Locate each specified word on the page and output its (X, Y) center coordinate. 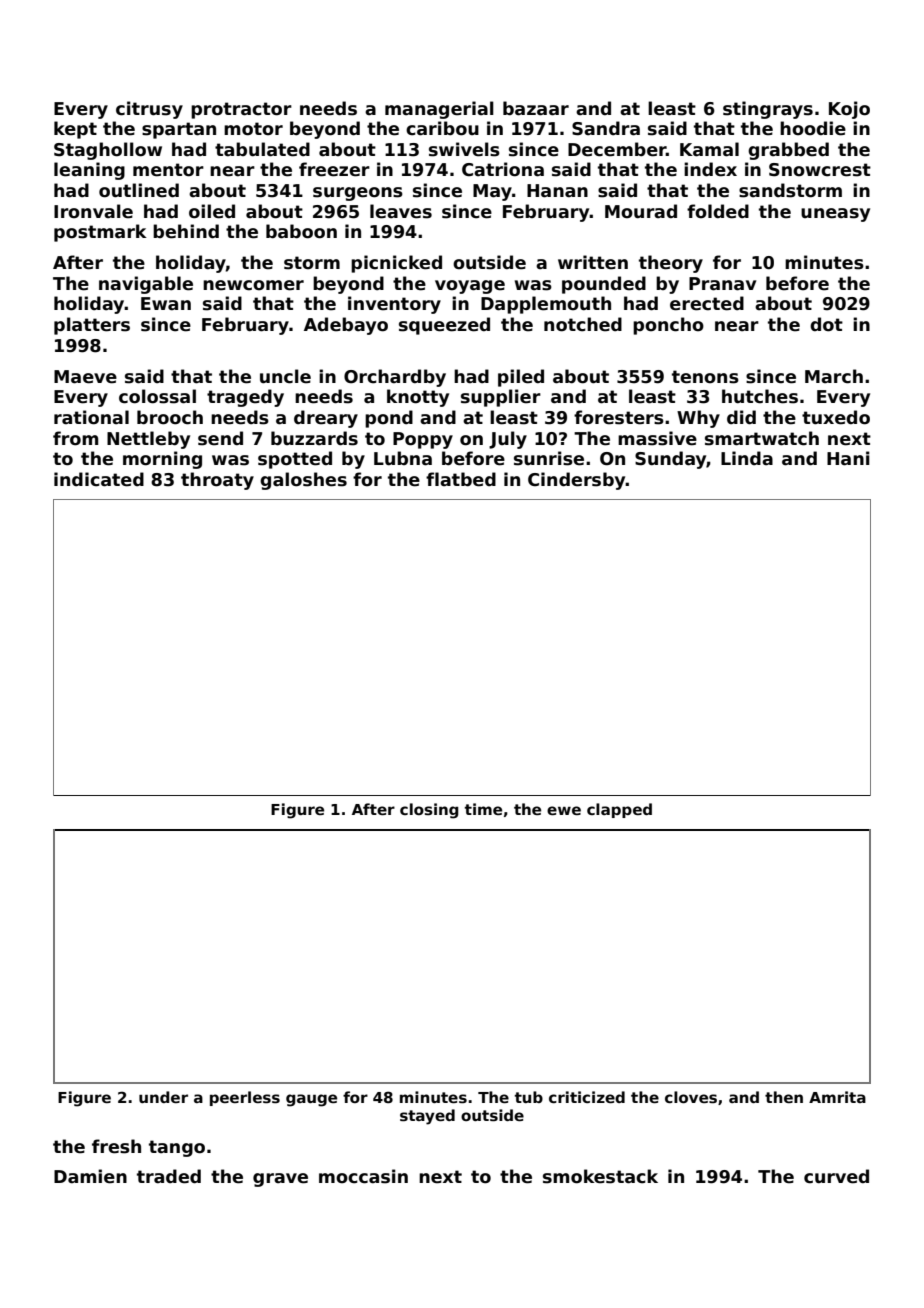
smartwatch (762, 438)
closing (429, 811)
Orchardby (395, 378)
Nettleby (148, 440)
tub (529, 1097)
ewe (564, 810)
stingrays (768, 110)
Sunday (671, 460)
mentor (168, 170)
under (163, 1097)
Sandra (606, 128)
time (483, 809)
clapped (619, 810)
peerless (245, 1098)
